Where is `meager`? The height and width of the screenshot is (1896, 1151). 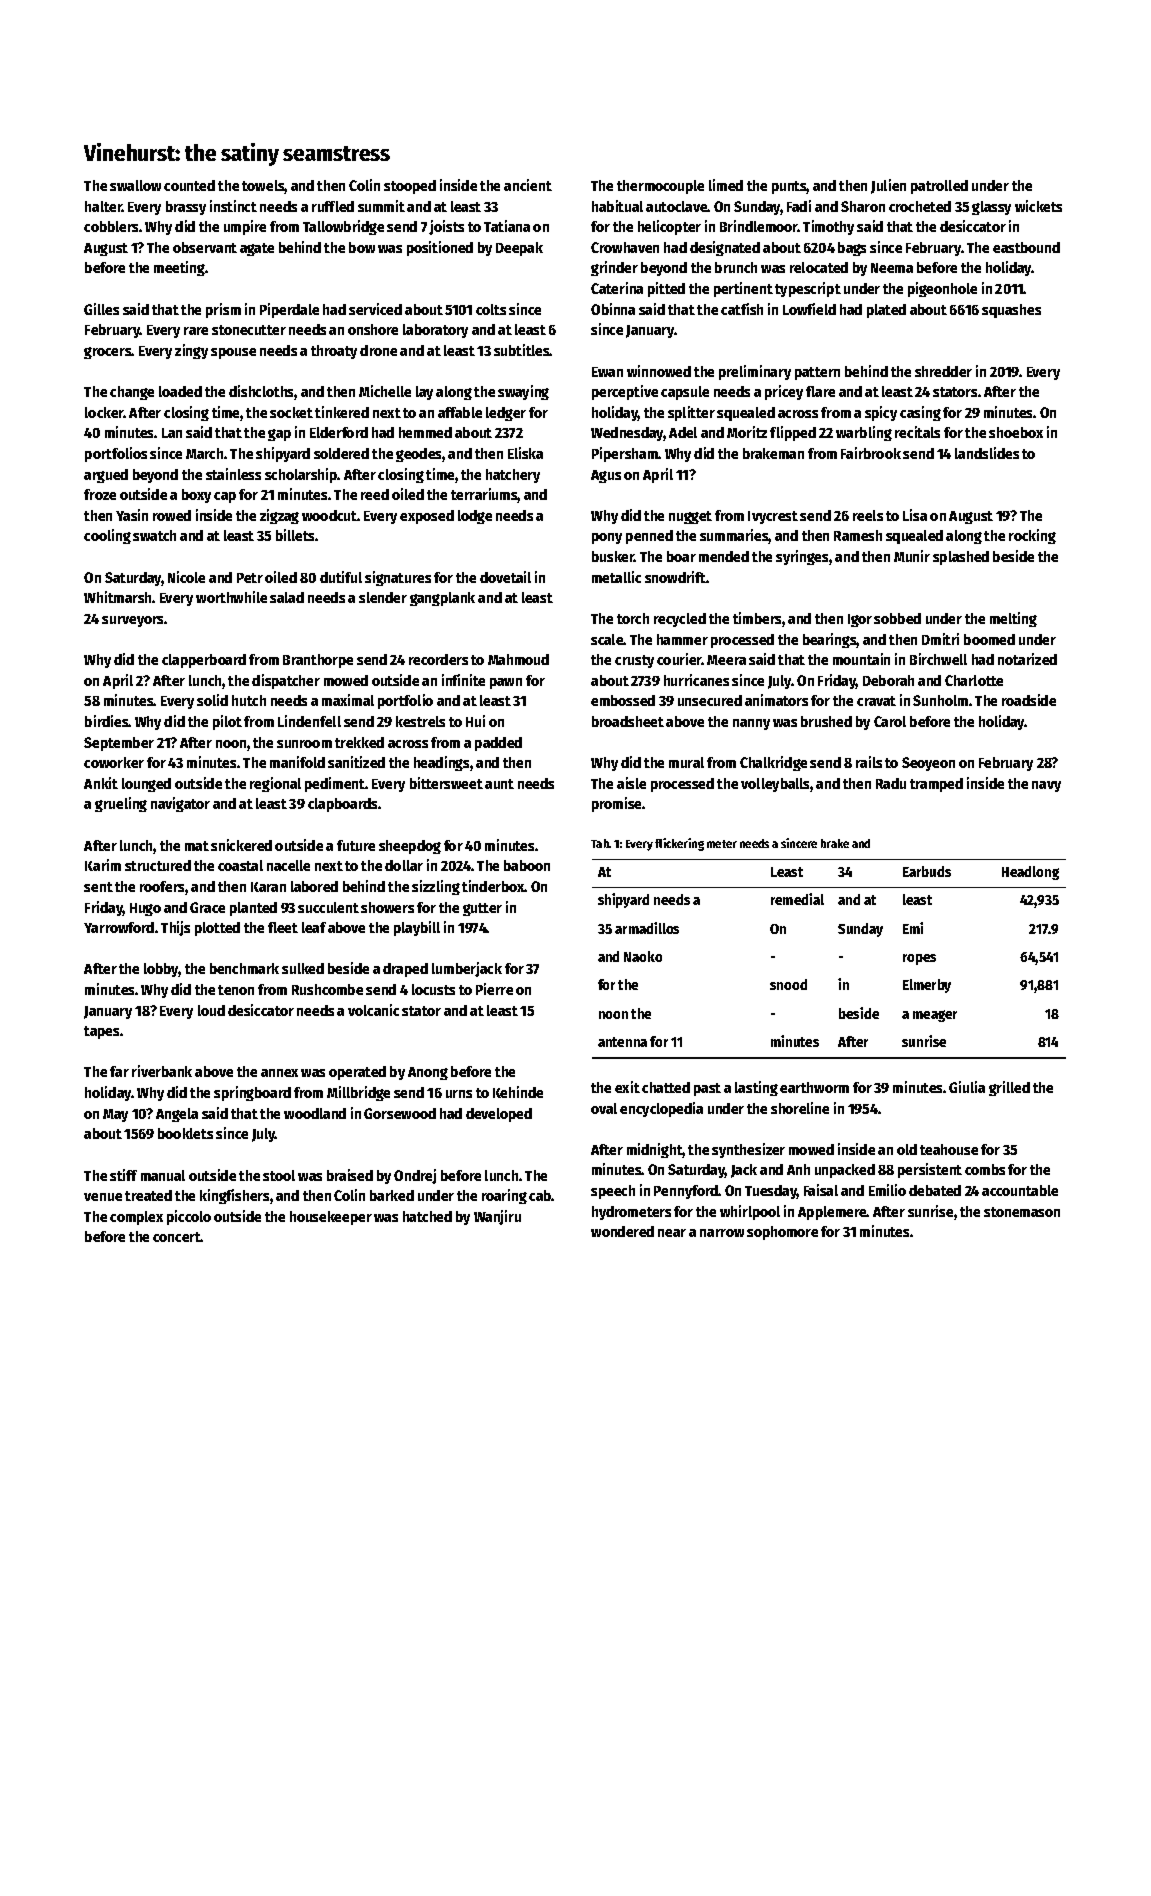 meager is located at coordinates (935, 1016).
